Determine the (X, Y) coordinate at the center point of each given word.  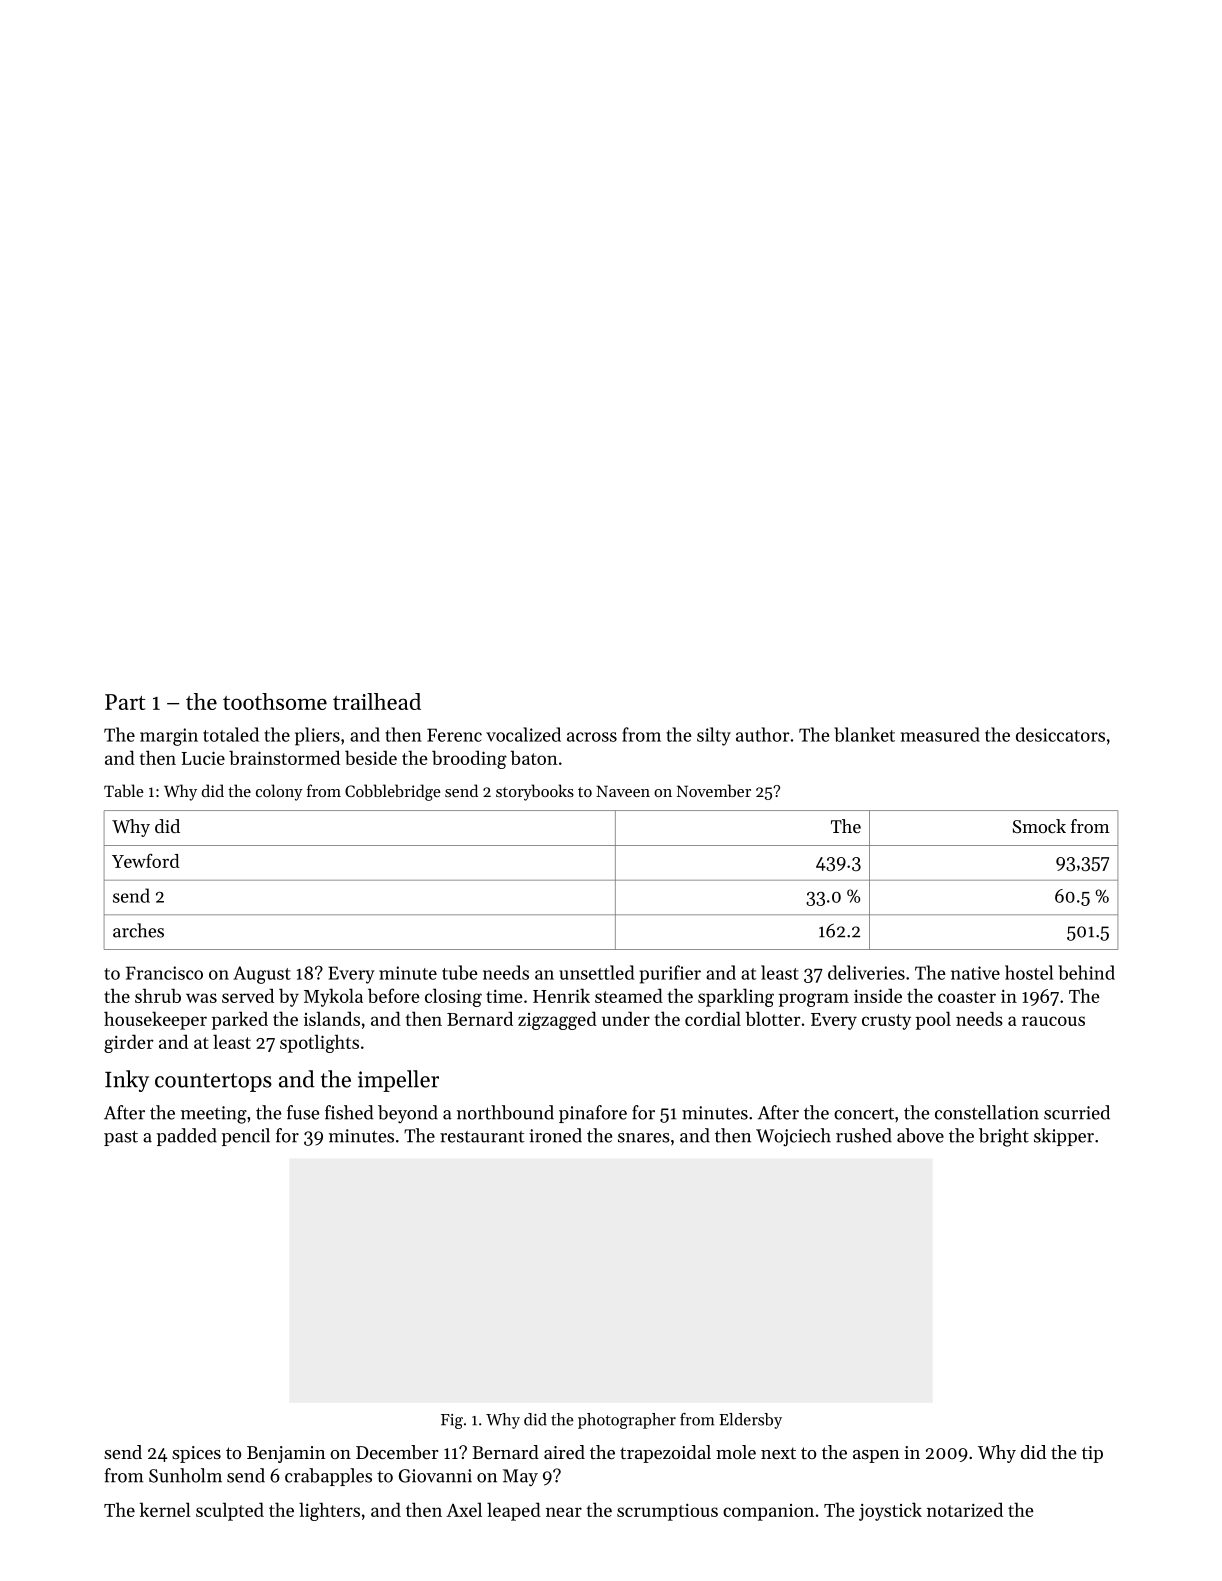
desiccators (1060, 734)
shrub (158, 995)
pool (933, 1020)
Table (124, 790)
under (626, 1018)
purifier (670, 974)
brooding (469, 759)
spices (196, 1454)
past (121, 1138)
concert (864, 1114)
